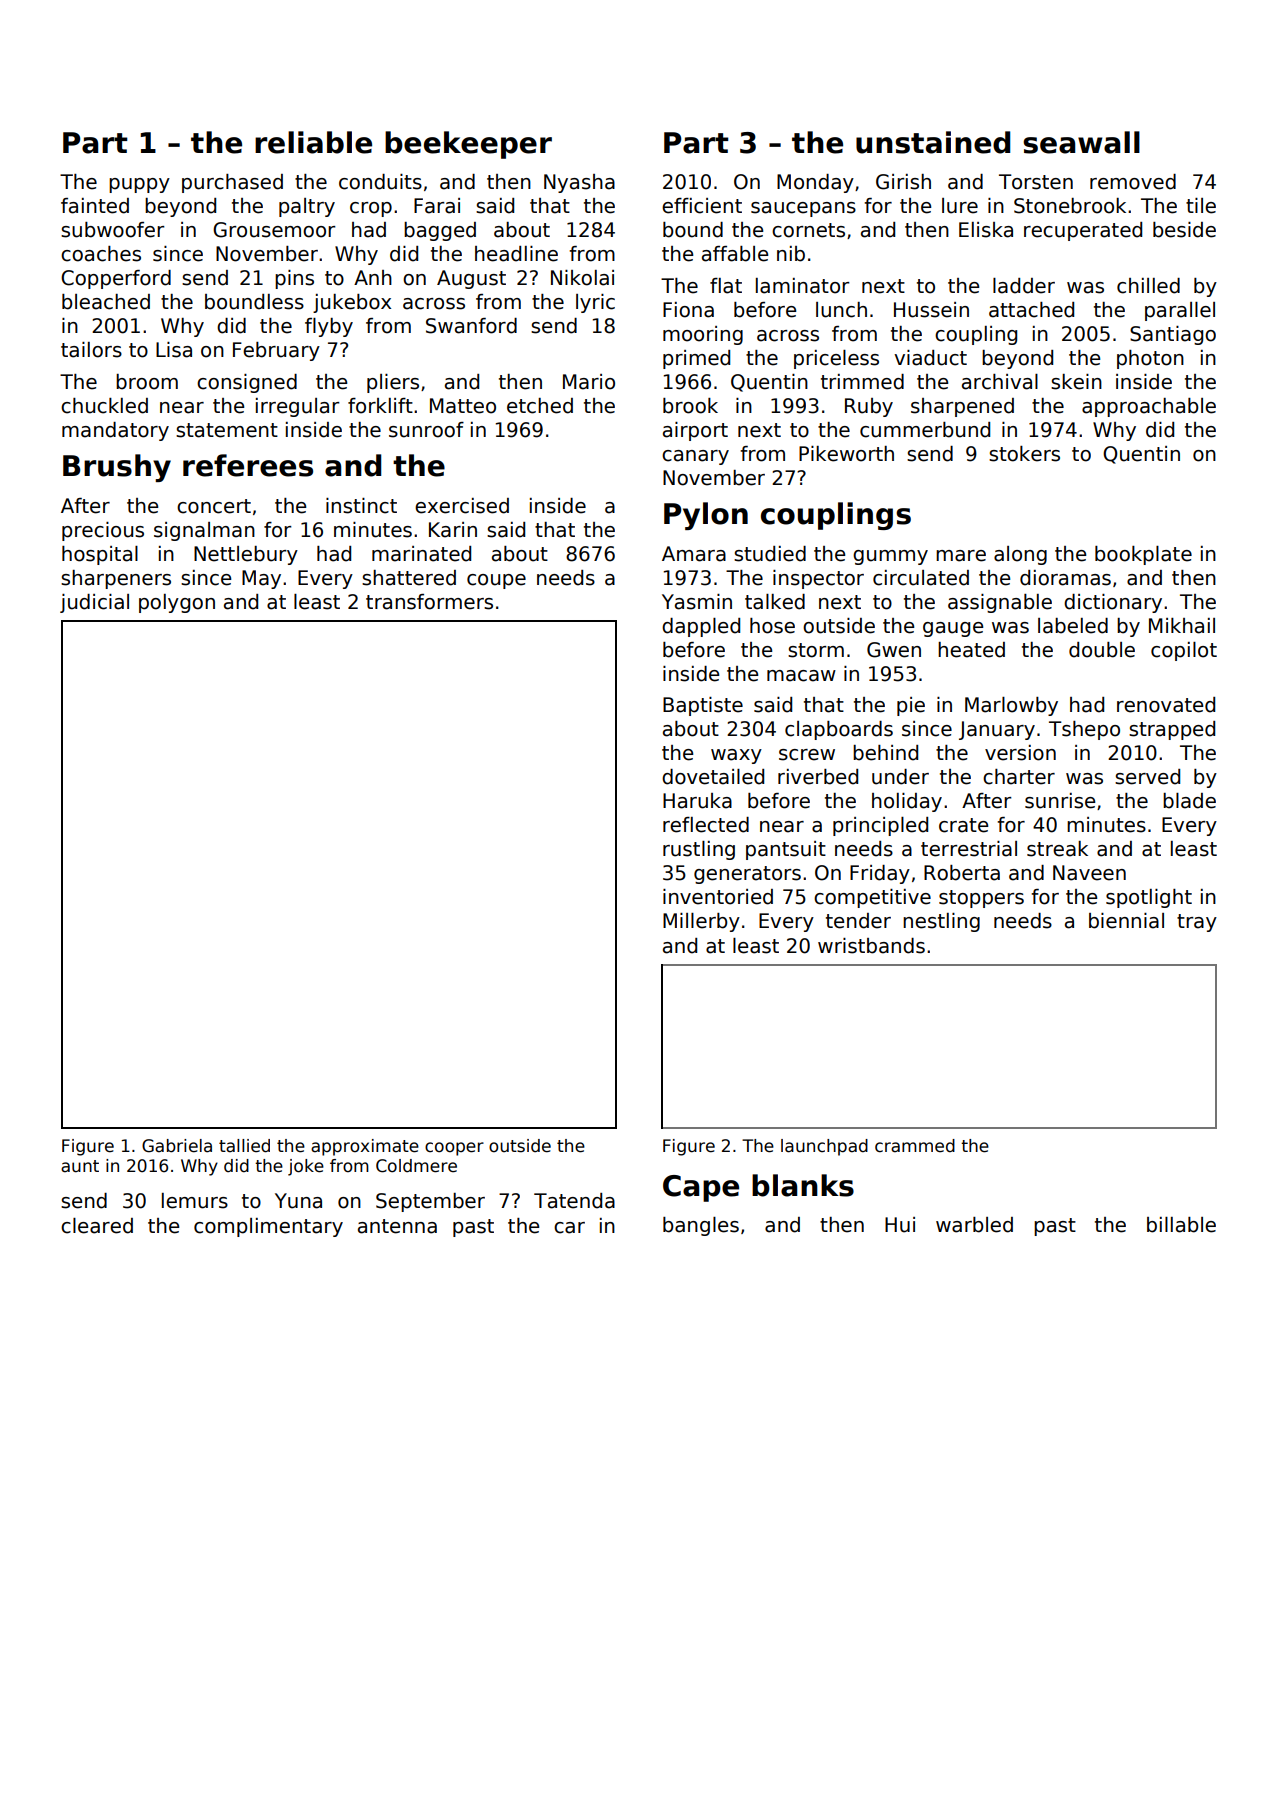 The height and width of the image is (1808, 1278). What do you see at coordinates (701, 922) in the image?
I see `Millerby` at bounding box center [701, 922].
